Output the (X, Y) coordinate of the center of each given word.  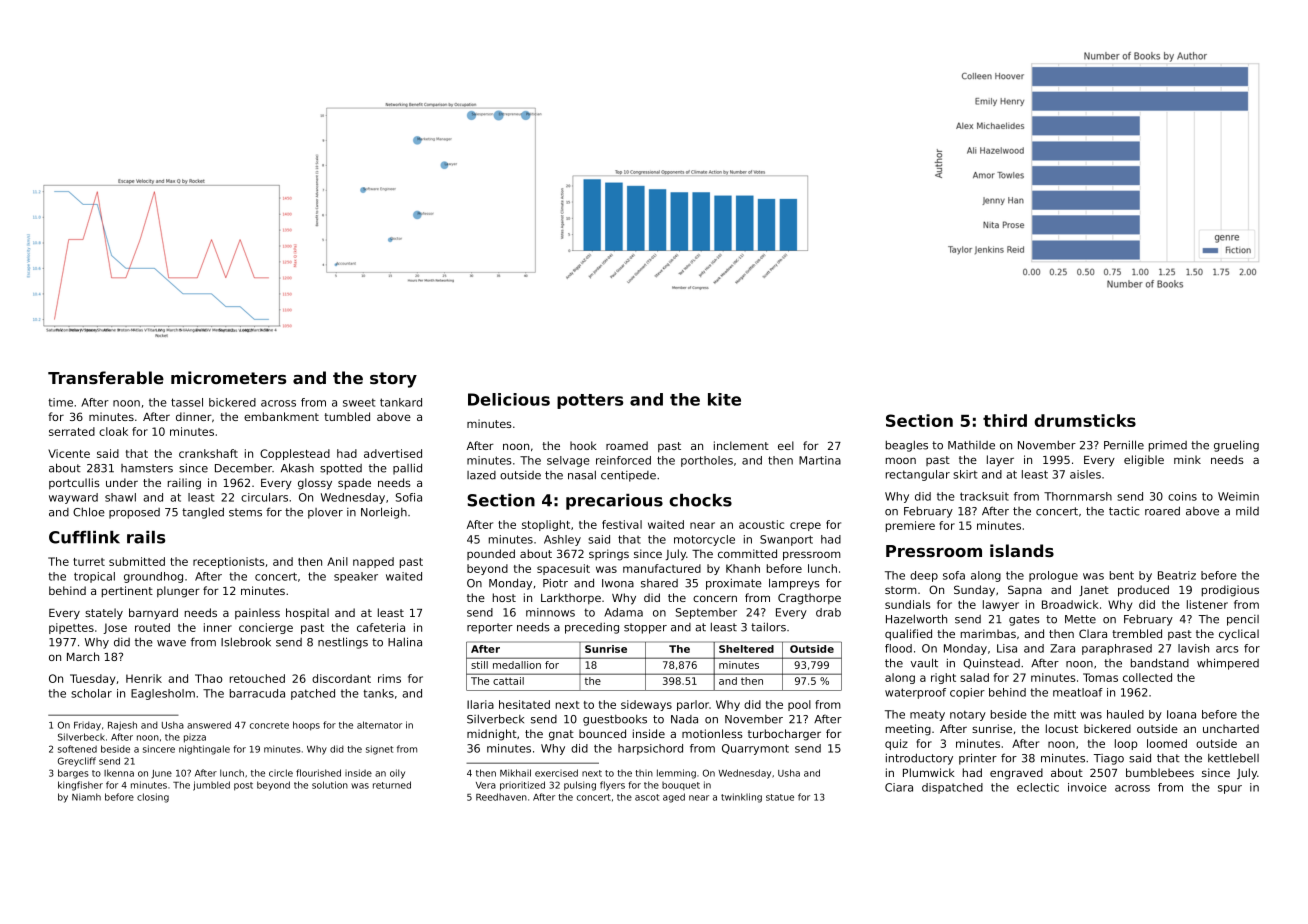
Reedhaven (501, 797)
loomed (1167, 743)
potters (590, 401)
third (1005, 420)
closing (153, 798)
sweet (359, 402)
